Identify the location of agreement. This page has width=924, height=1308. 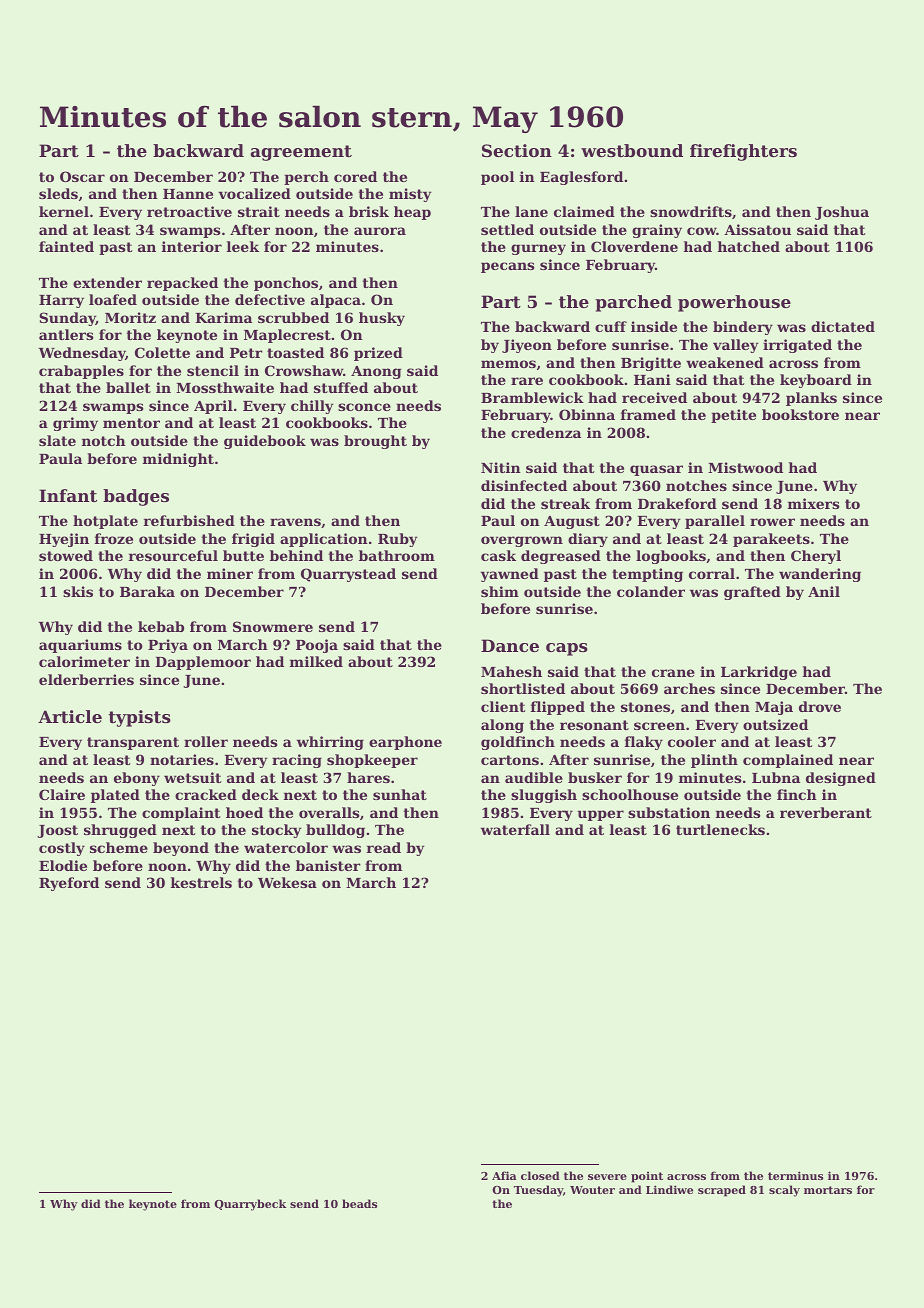
(301, 153).
